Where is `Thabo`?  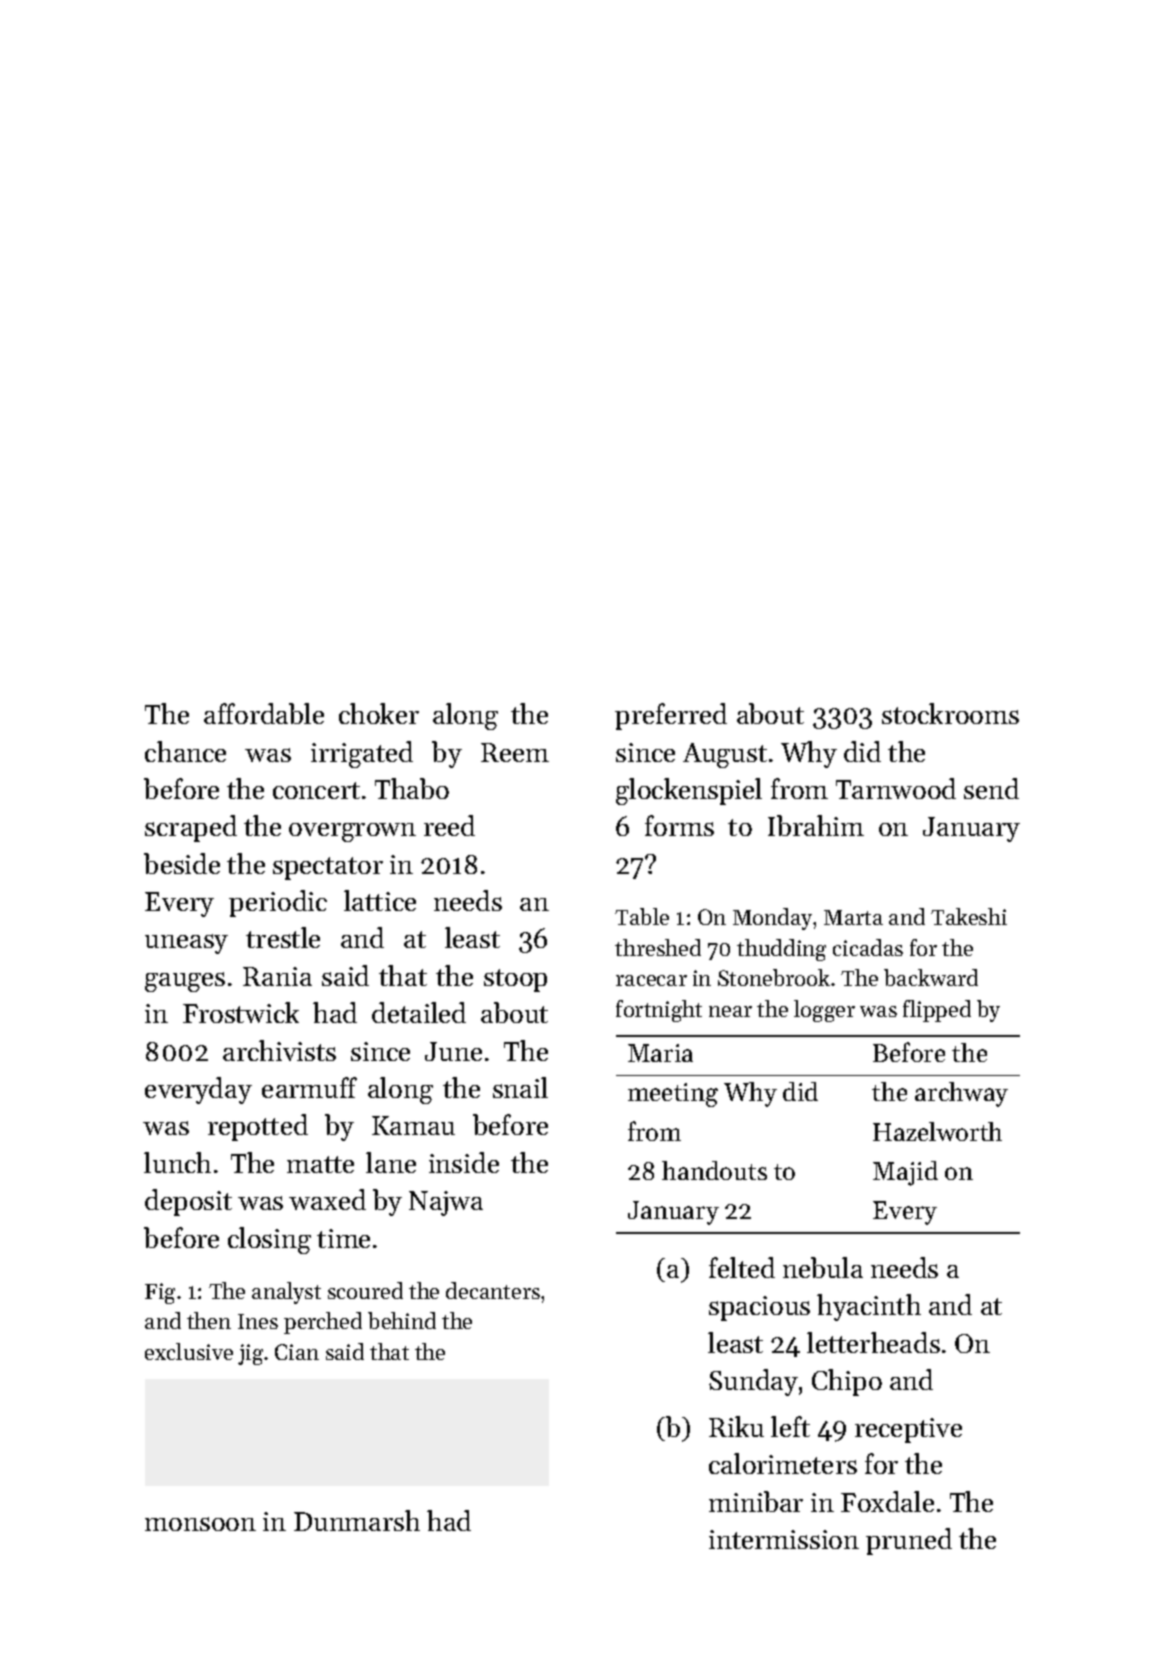 Thabo is located at coordinates (412, 788).
